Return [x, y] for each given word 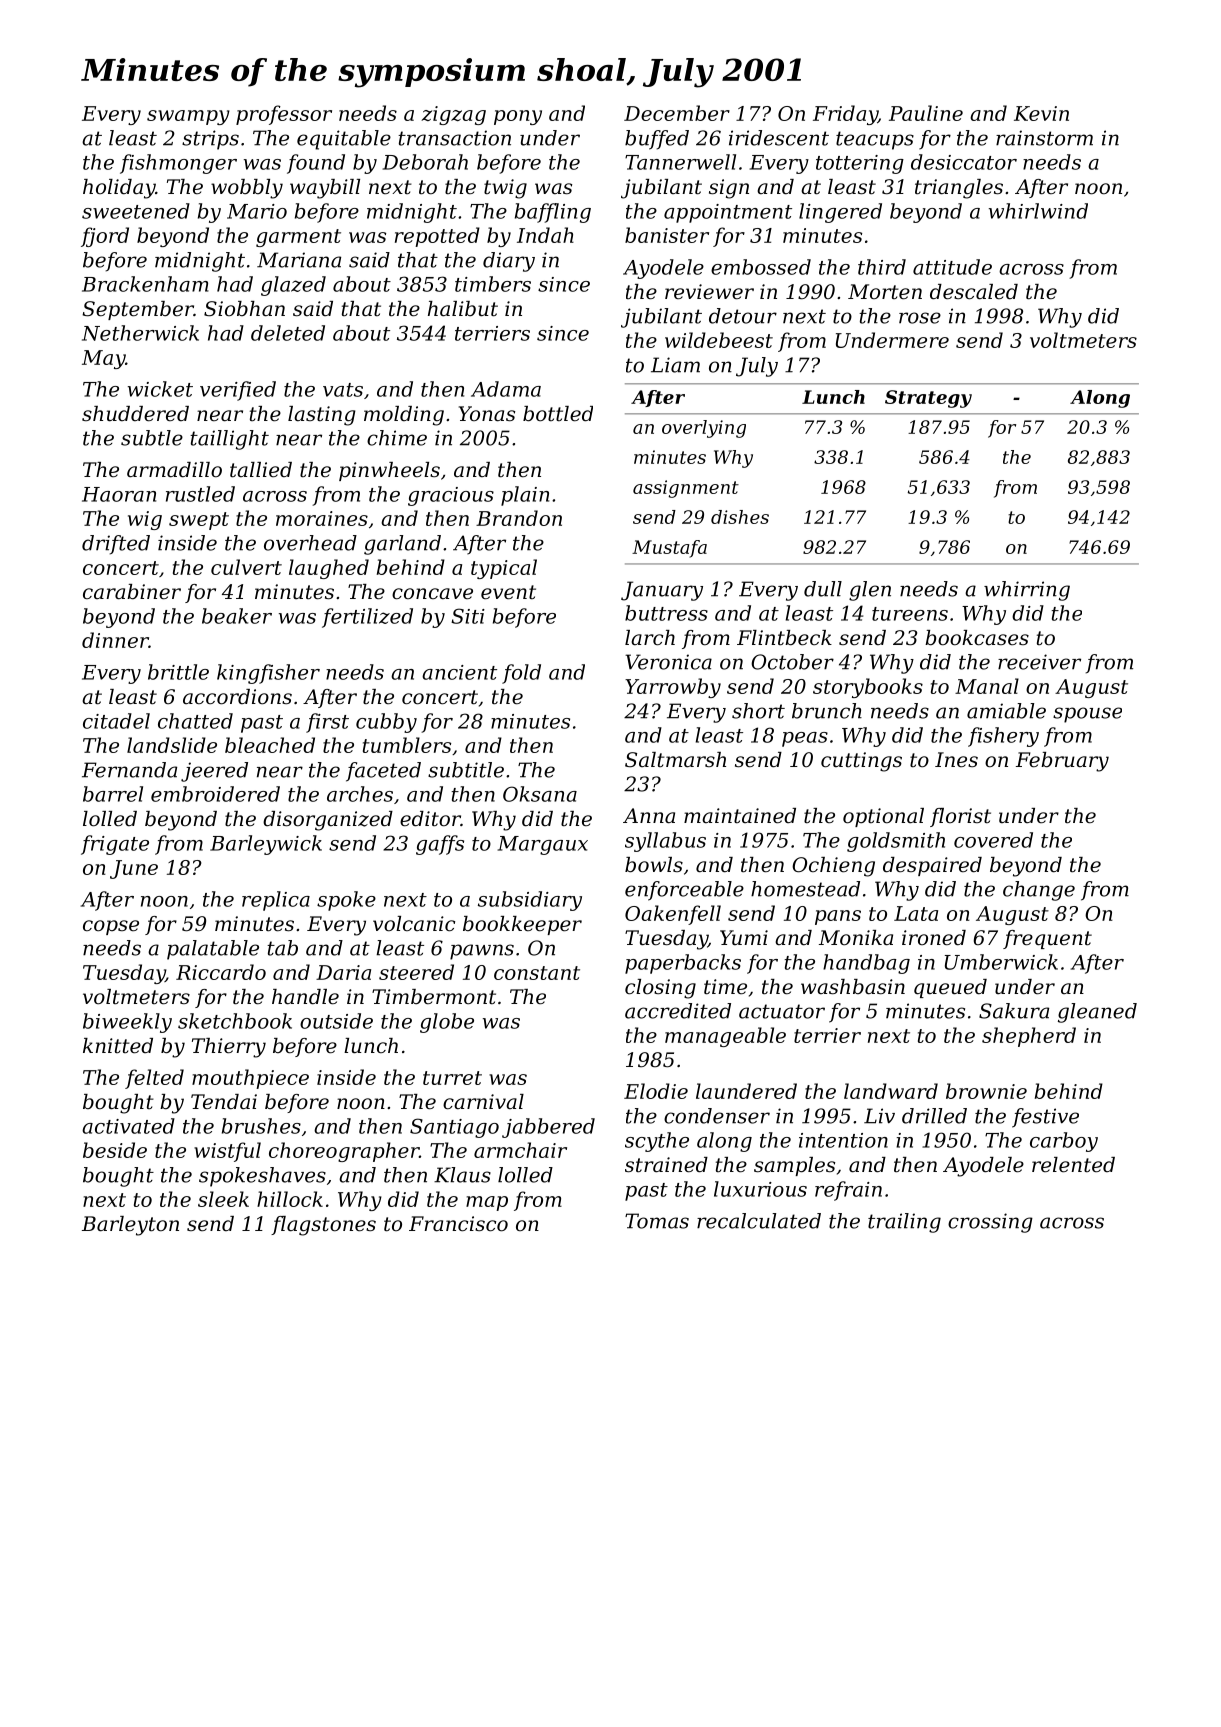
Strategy [928, 399]
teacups [875, 140]
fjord [105, 237]
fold [521, 674]
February [1062, 762]
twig [505, 189]
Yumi [744, 937]
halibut [463, 309]
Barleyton [130, 1226]
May [103, 359]
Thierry [229, 1048]
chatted [195, 721]
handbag [866, 964]
